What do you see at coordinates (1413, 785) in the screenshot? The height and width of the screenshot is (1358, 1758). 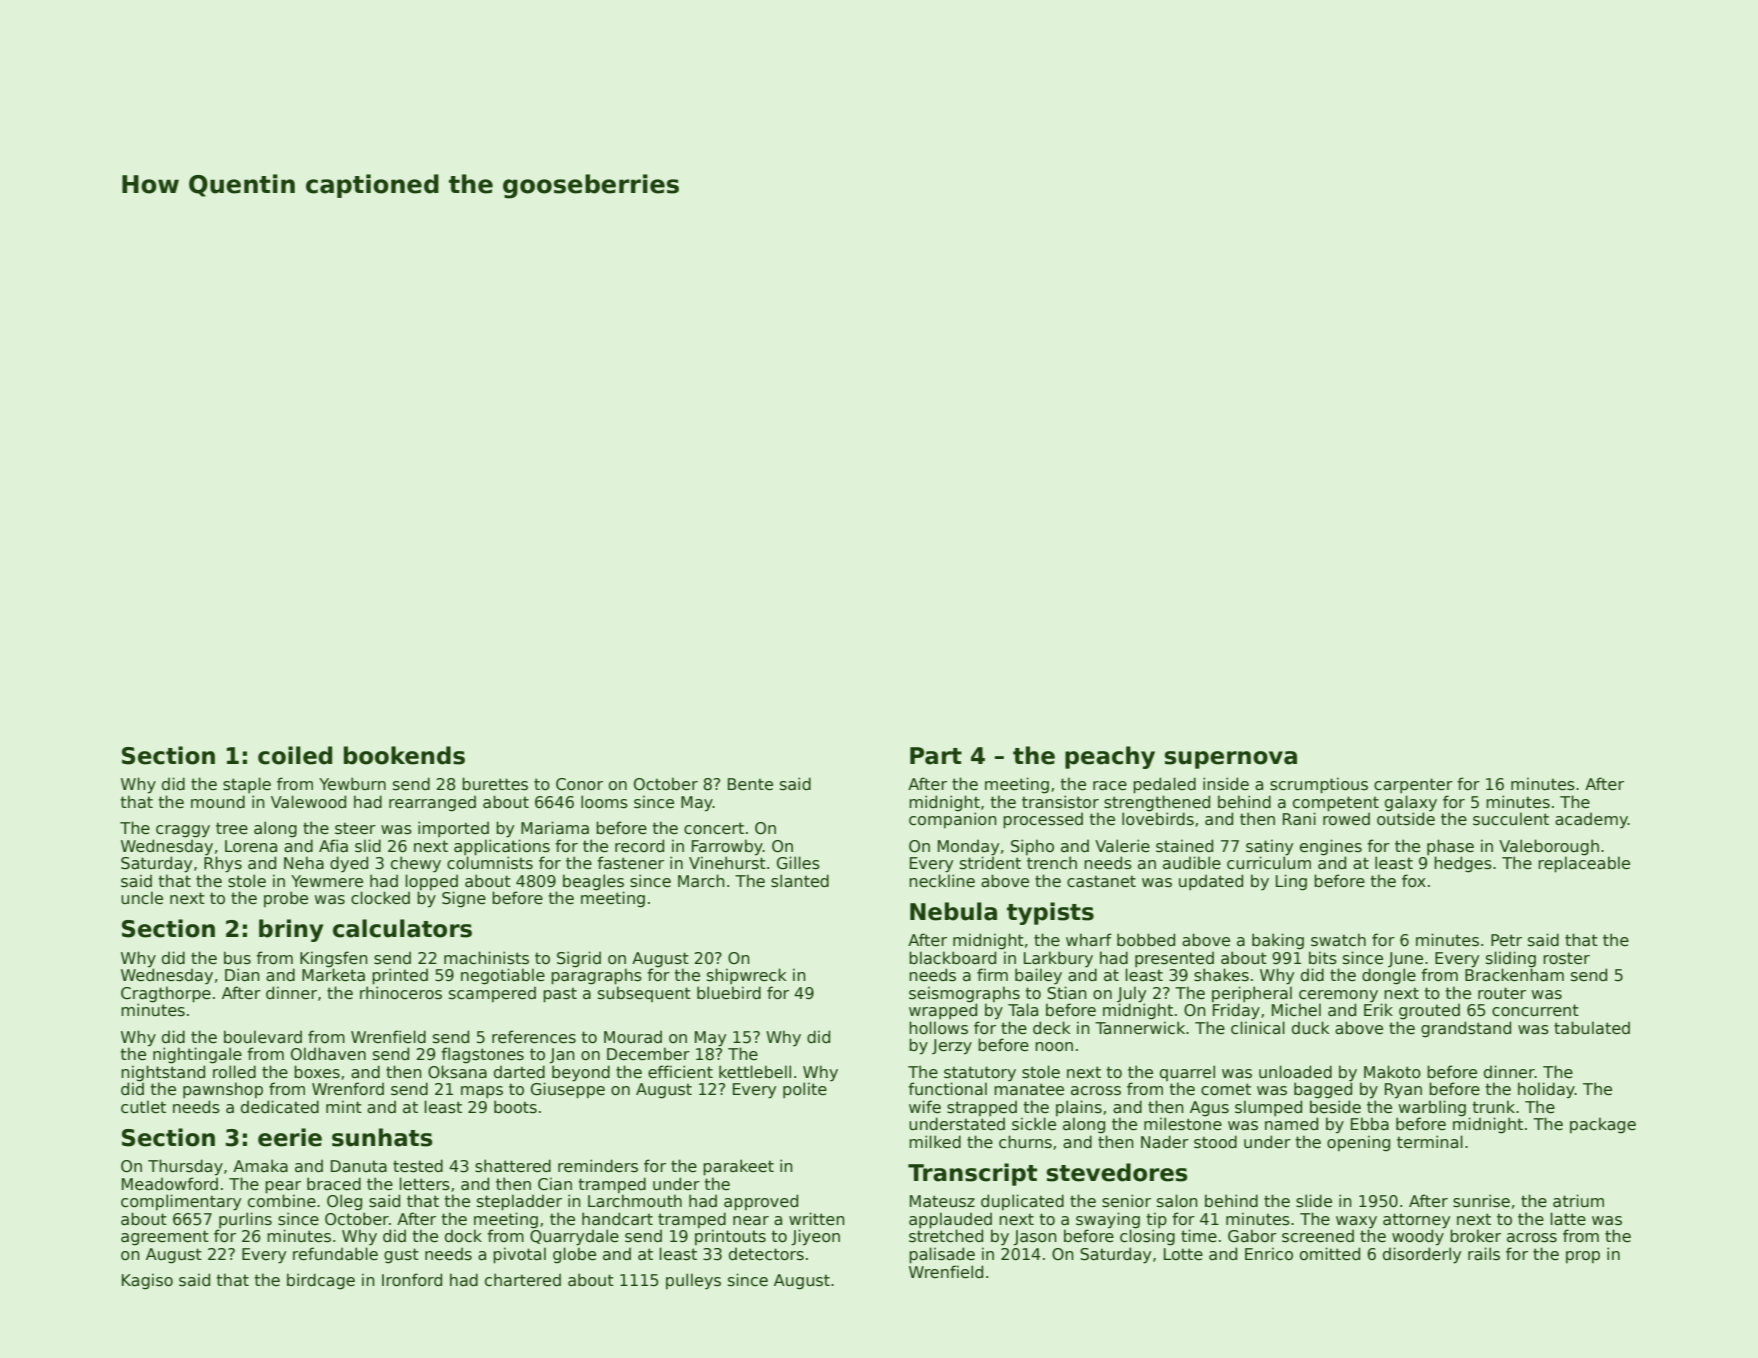 I see `carpenter` at bounding box center [1413, 785].
